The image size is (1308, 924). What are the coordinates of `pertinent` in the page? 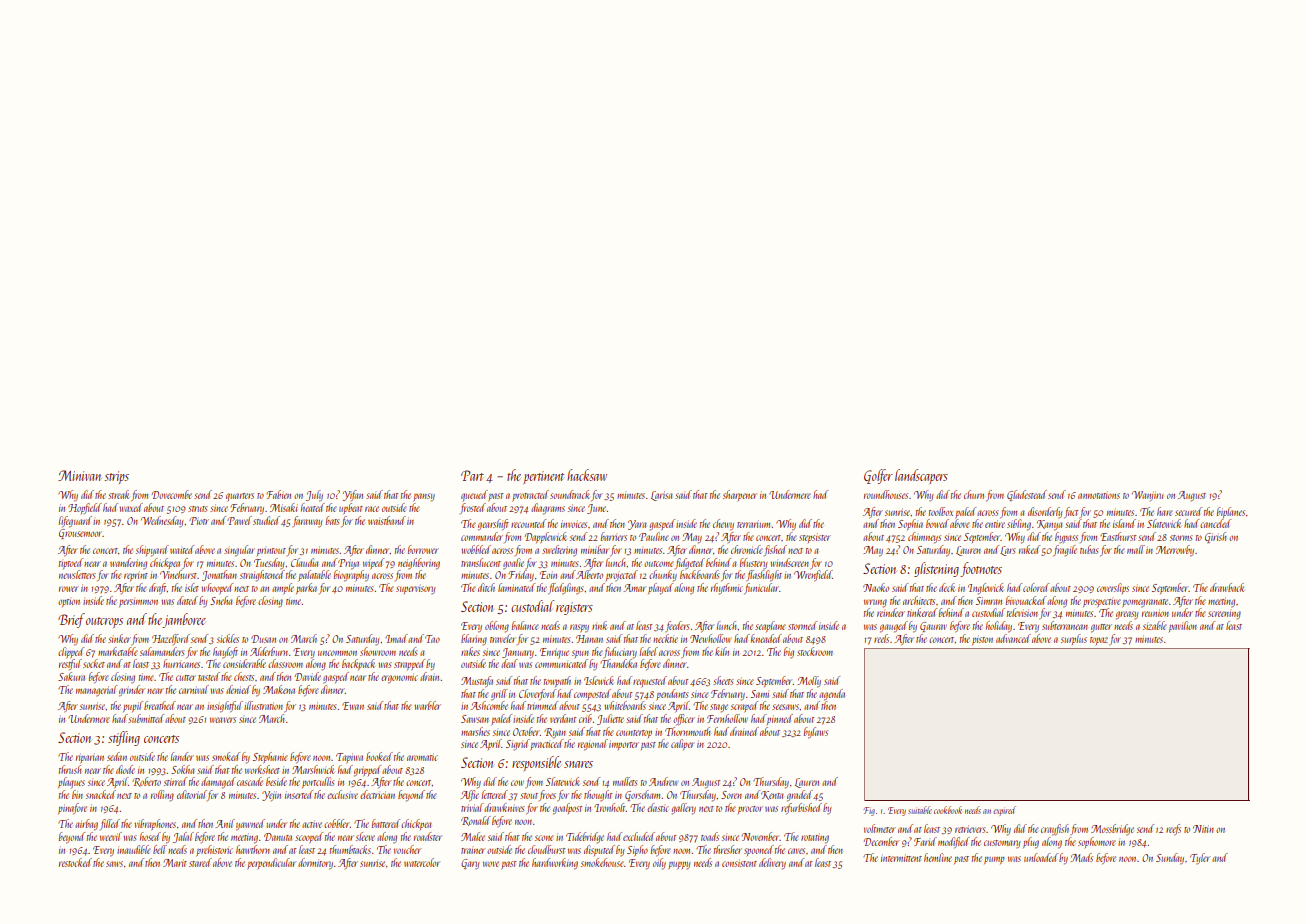 It's located at (543, 477).
